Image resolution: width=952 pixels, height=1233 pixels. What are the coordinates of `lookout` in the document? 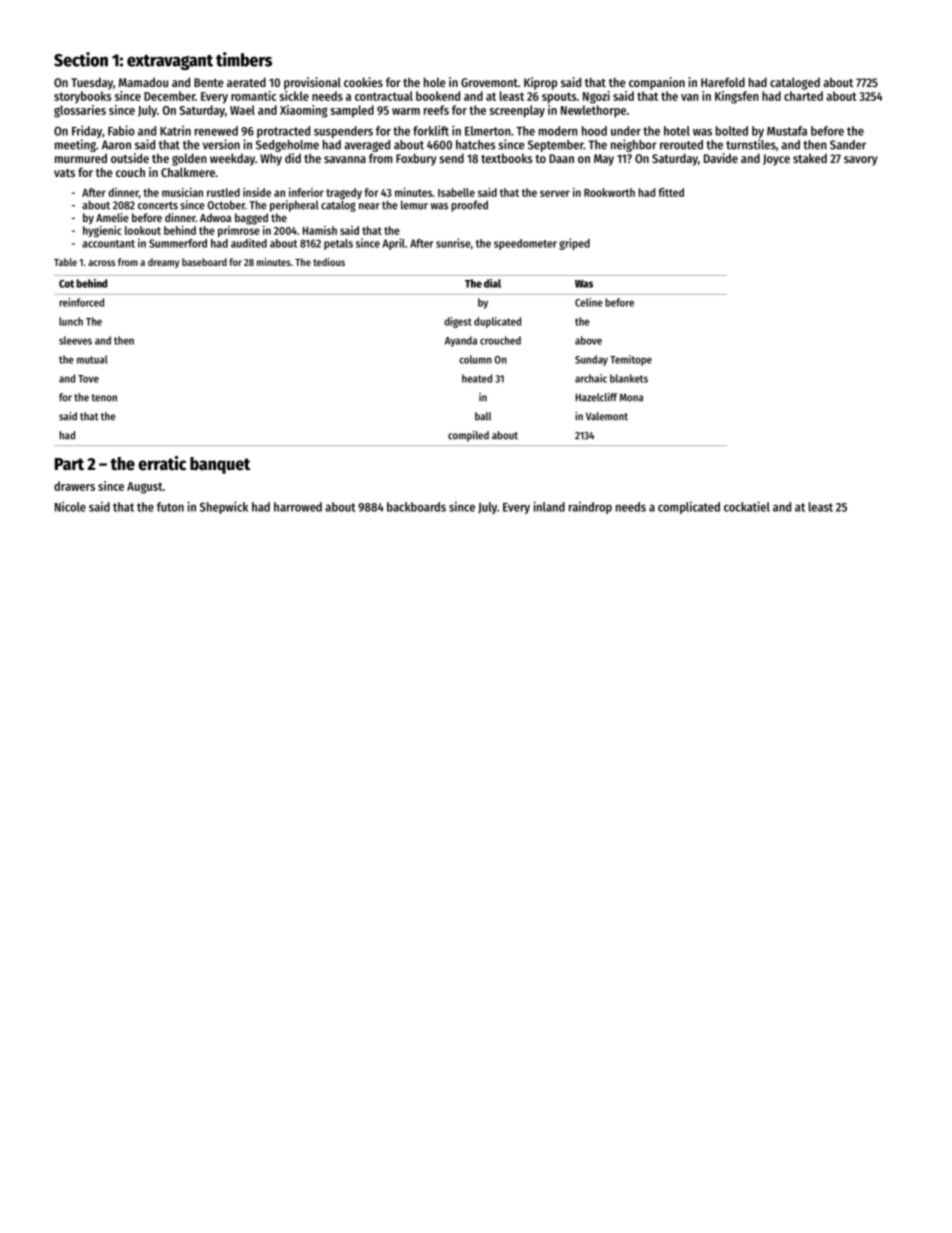 It's located at (143, 230).
